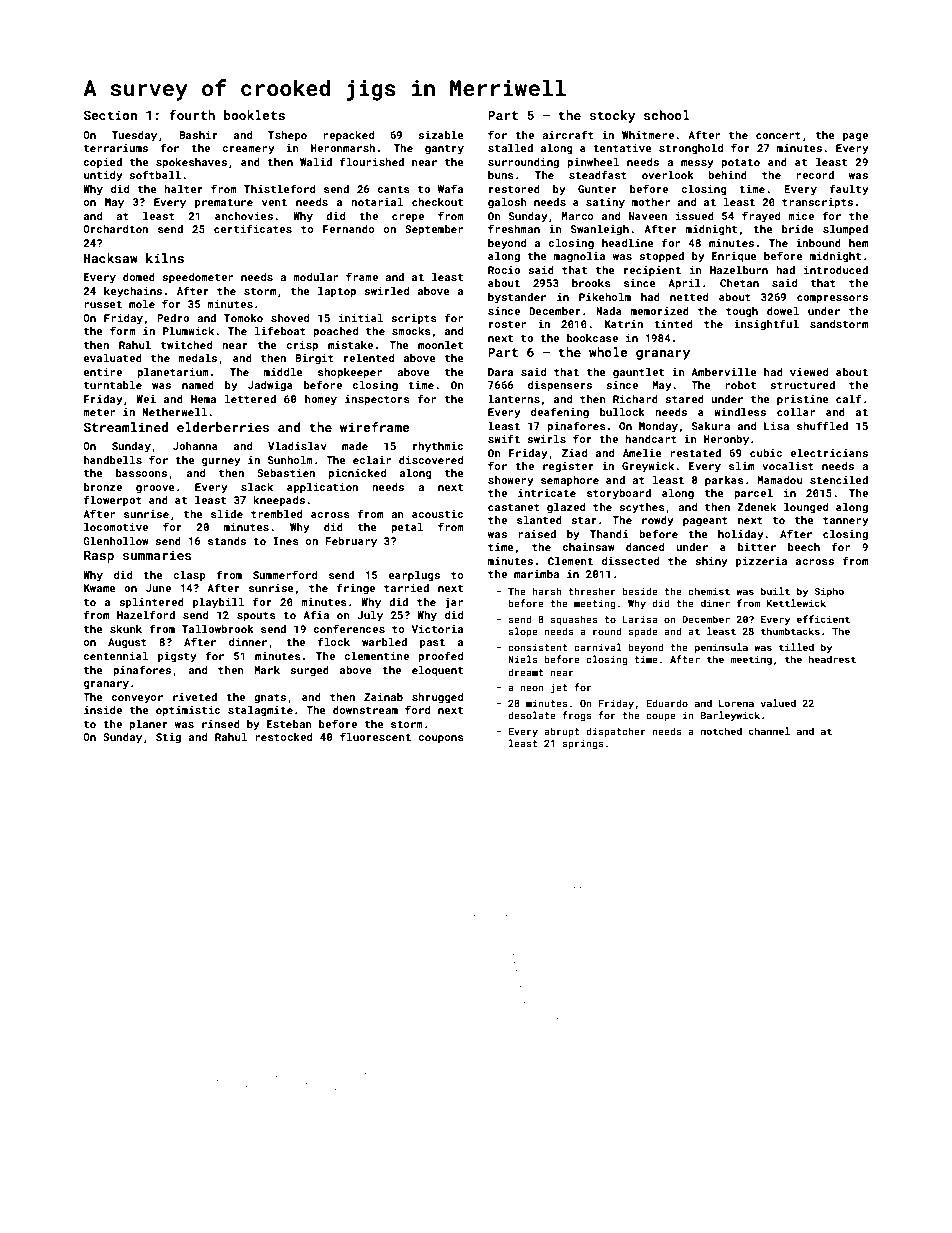 This screenshot has height=1233, width=952. I want to click on shoved, so click(290, 318).
